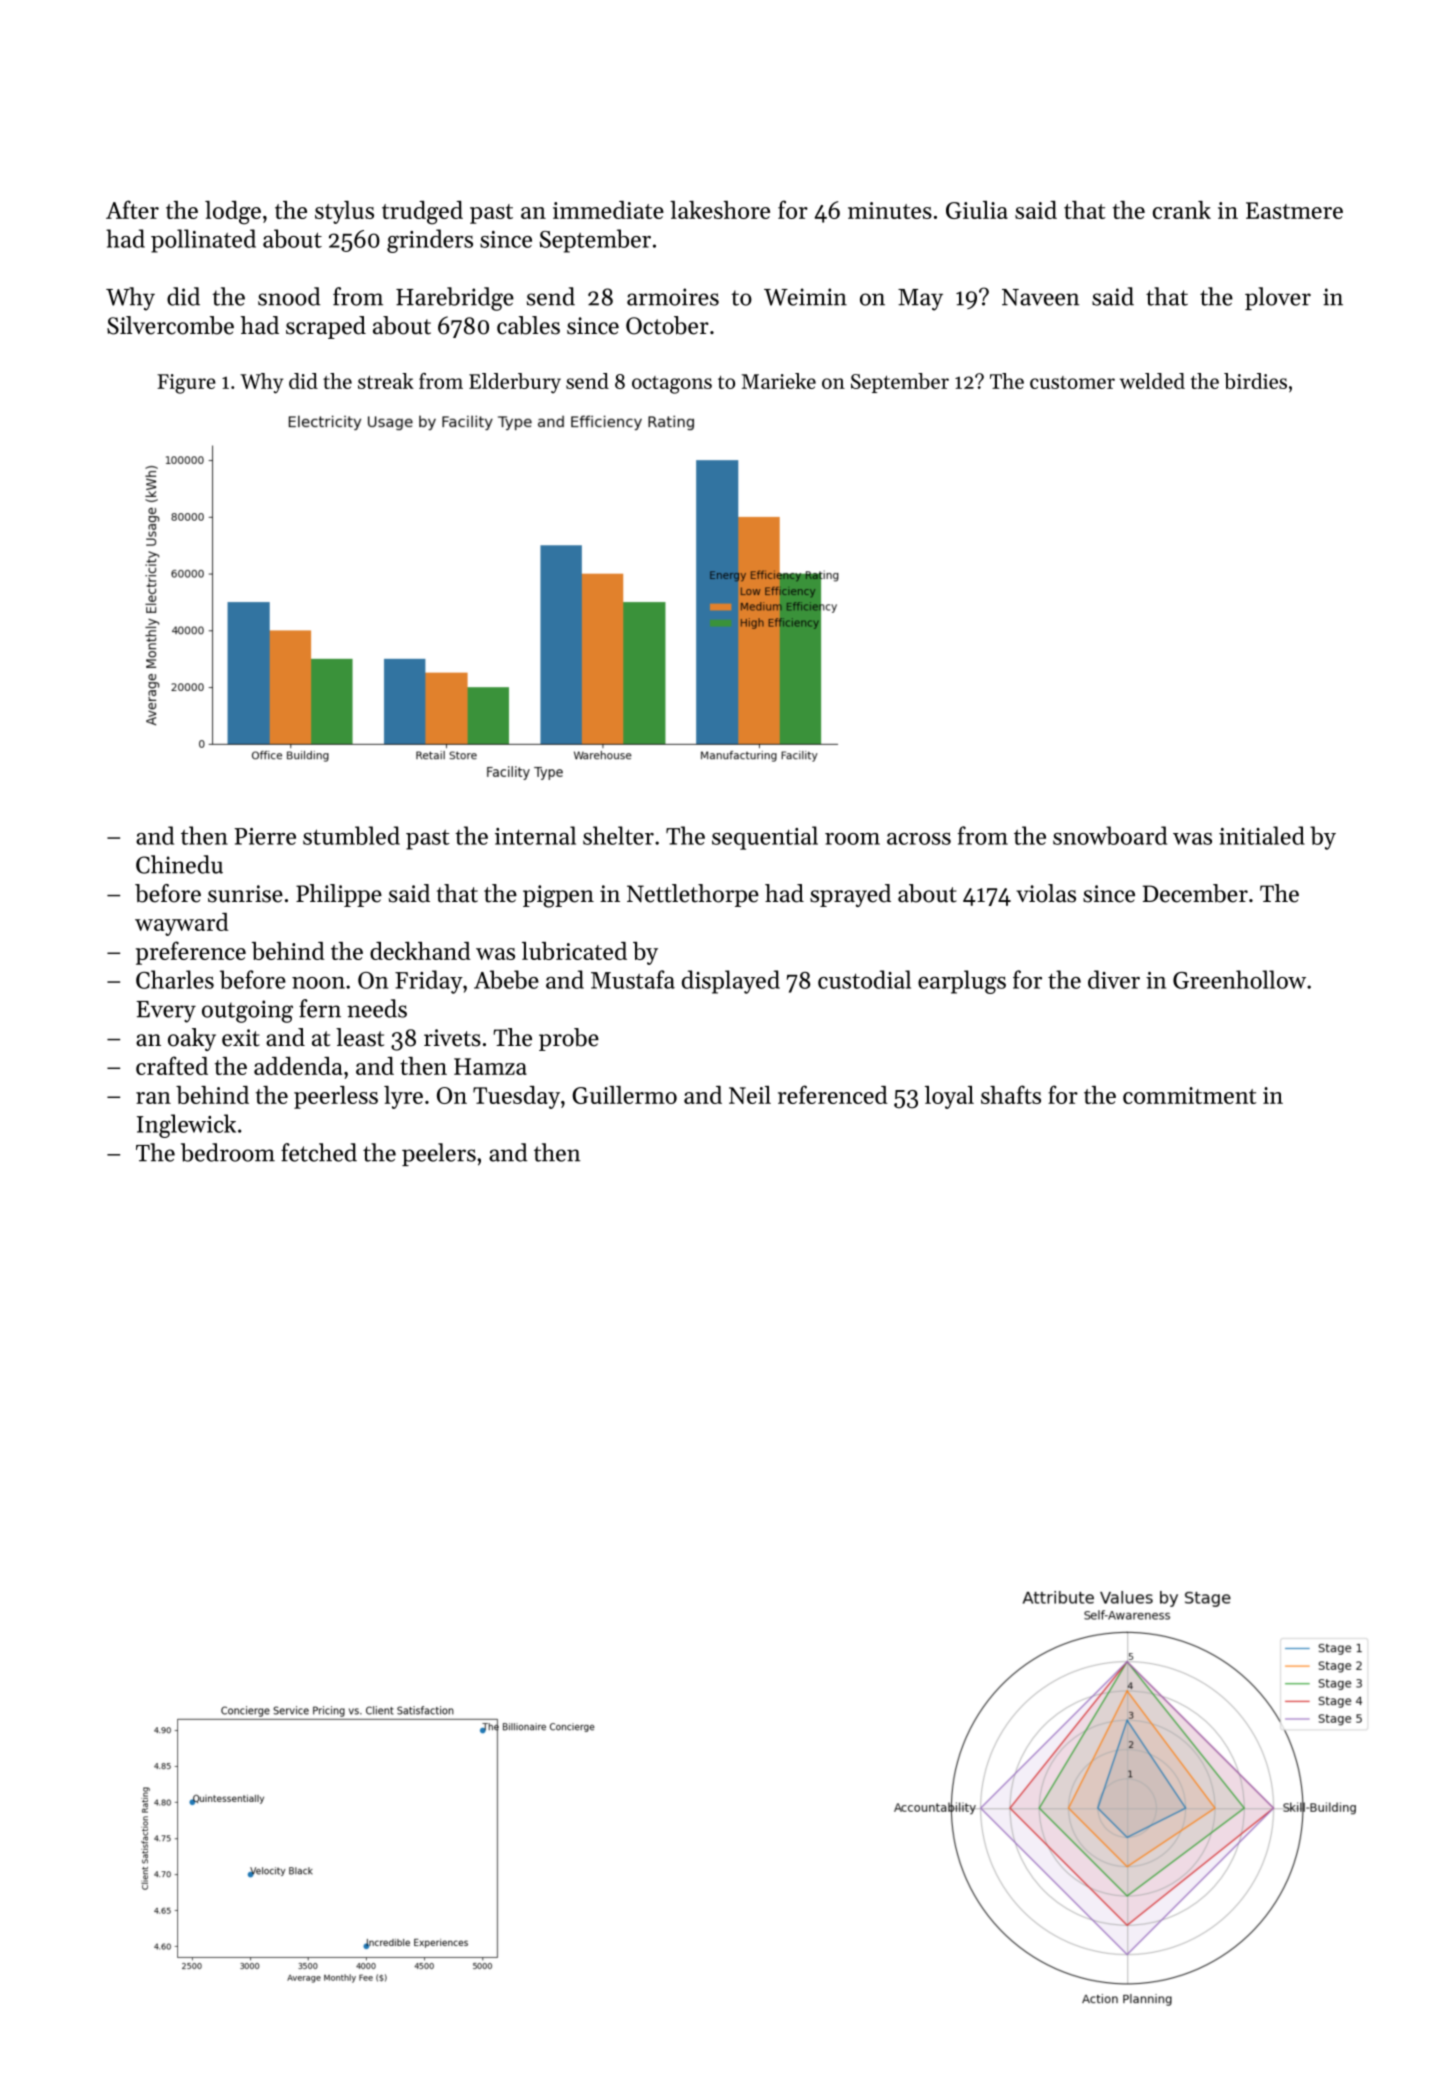 The image size is (1450, 2100). Describe the element at coordinates (779, 381) in the document. I see `Marieke` at that location.
